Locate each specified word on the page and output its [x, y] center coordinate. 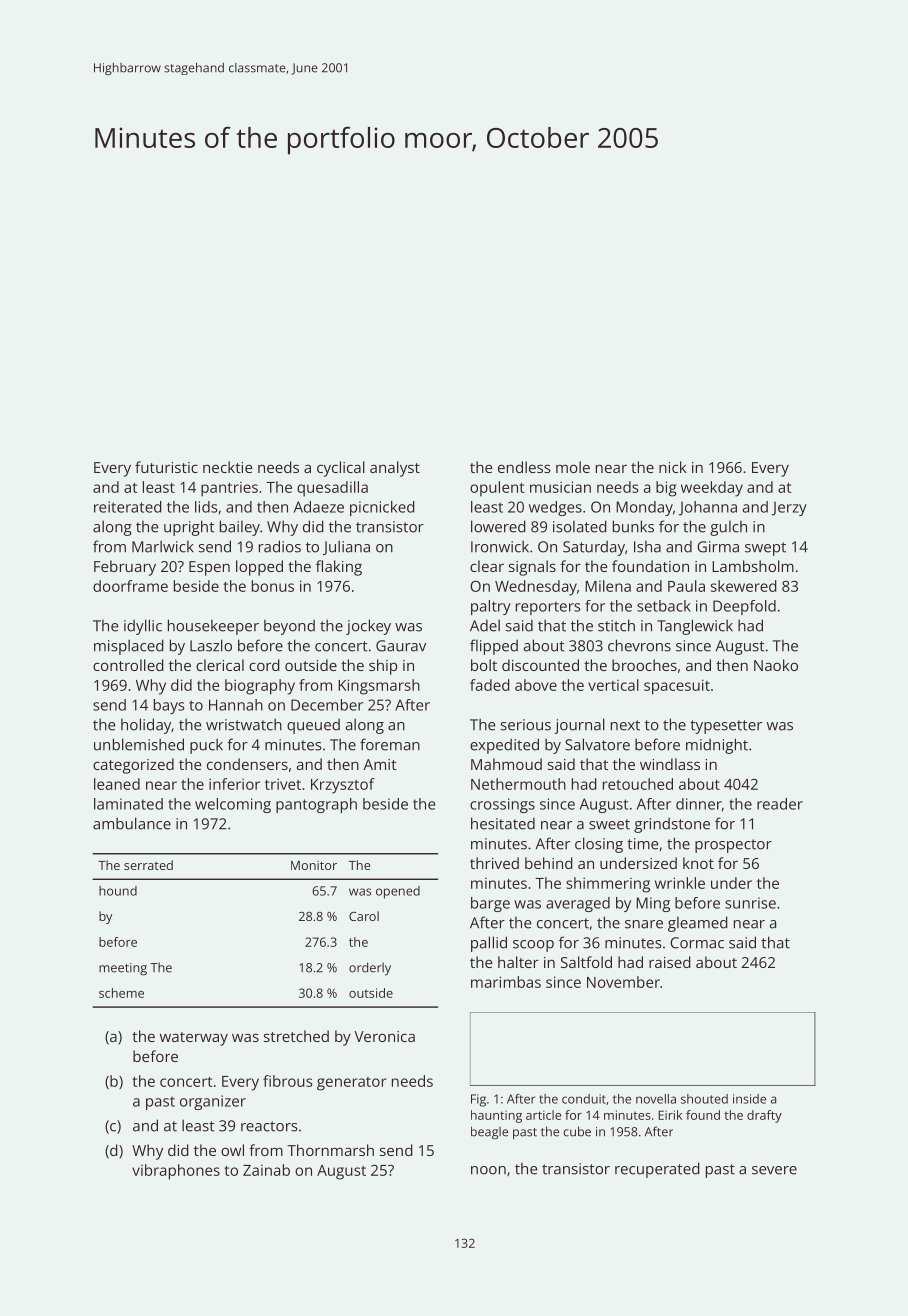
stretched [296, 1036]
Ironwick [500, 546]
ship [383, 667]
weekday [712, 489]
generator [352, 1084]
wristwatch [244, 724]
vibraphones [176, 1172]
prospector [733, 846]
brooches [644, 665]
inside [749, 1099]
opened [398, 892]
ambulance [132, 823]
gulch [728, 528]
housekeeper [213, 627]
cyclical [341, 469]
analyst [395, 469]
